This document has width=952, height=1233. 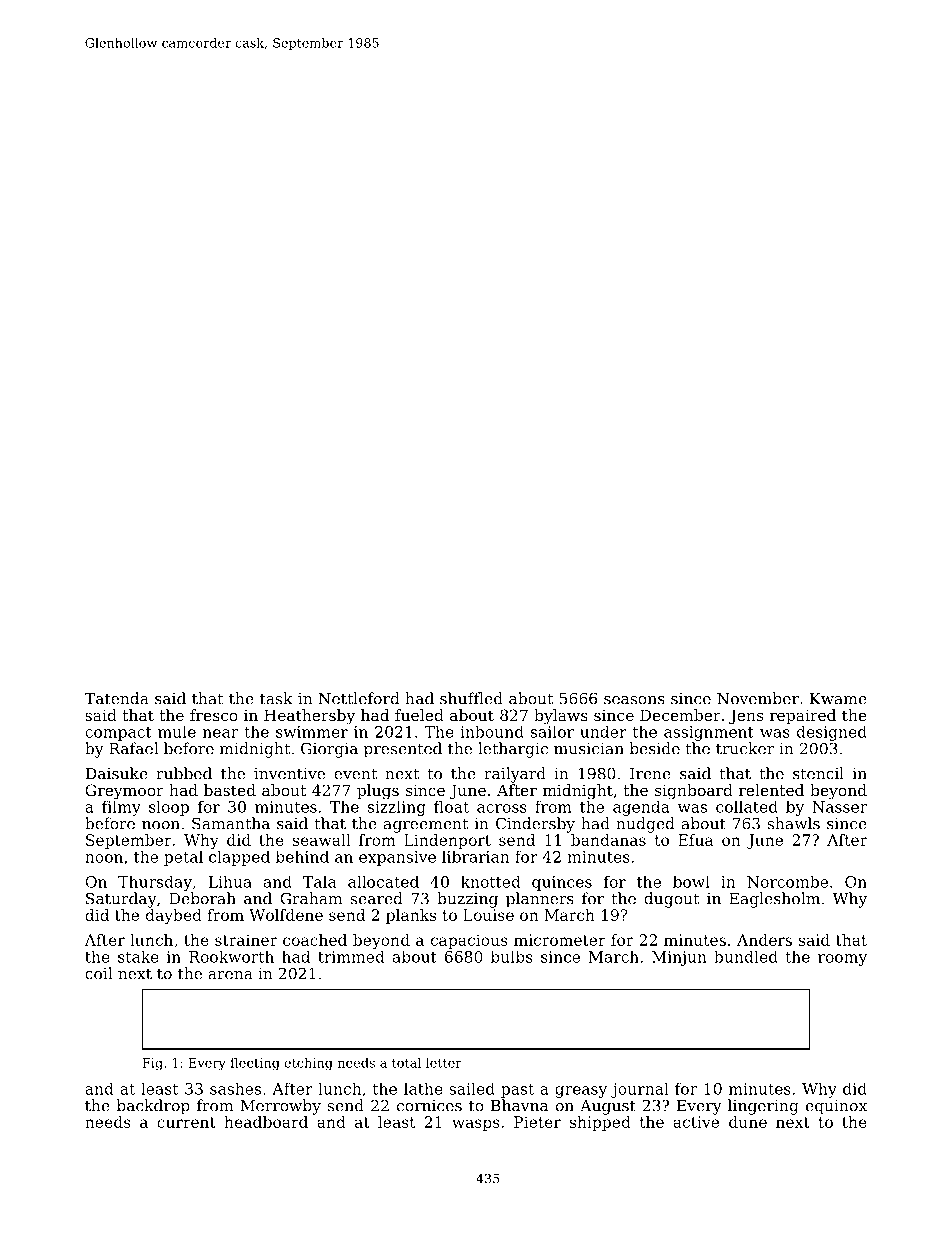 What do you see at coordinates (118, 734) in the document?
I see `compact` at bounding box center [118, 734].
